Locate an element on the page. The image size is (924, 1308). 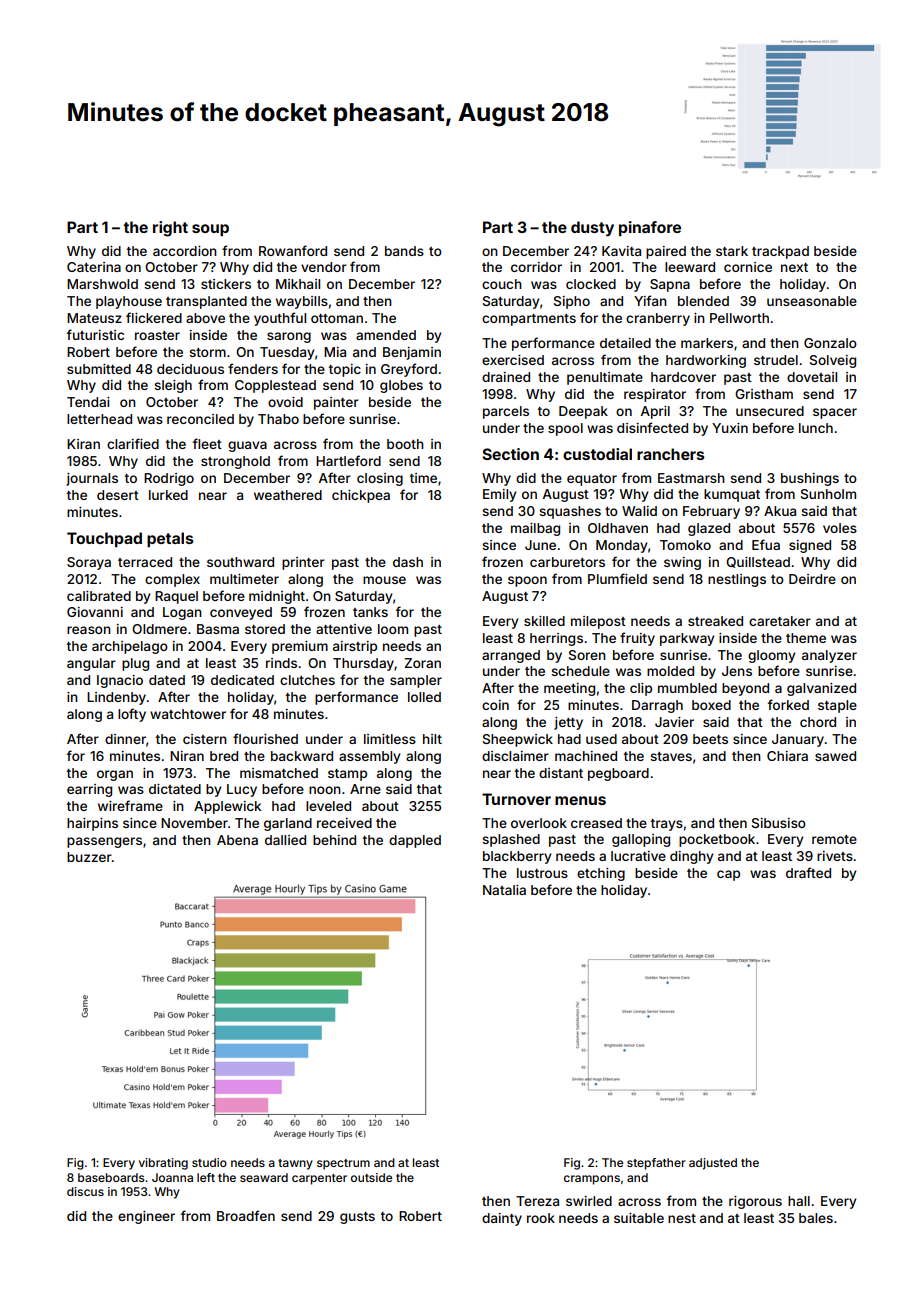
Caterina is located at coordinates (94, 267).
